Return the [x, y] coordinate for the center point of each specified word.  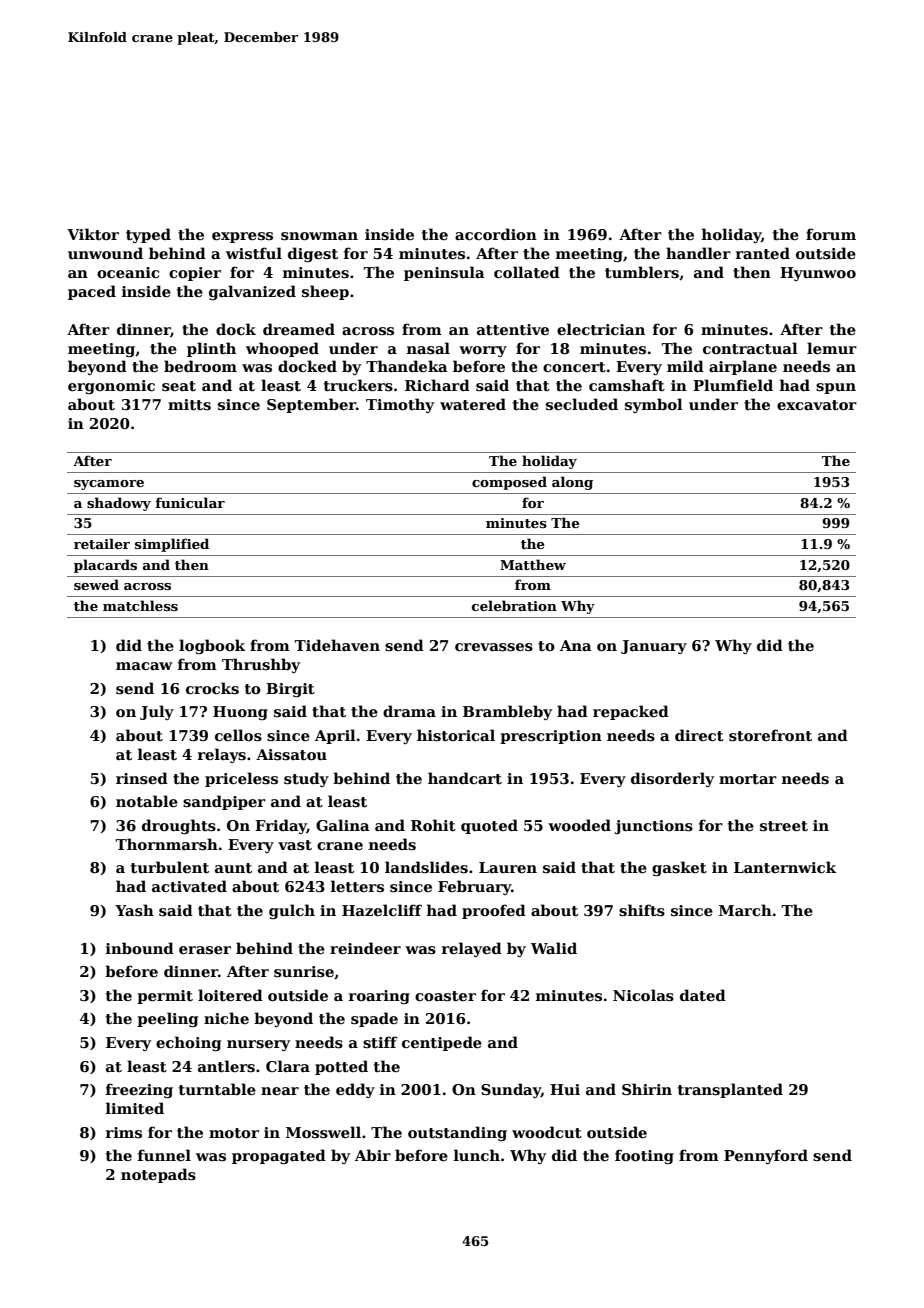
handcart [465, 778]
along [572, 483]
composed [509, 483]
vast [295, 845]
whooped [282, 349]
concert [574, 367]
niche [226, 1018]
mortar [748, 779]
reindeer [365, 948]
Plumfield [733, 385]
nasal [428, 348]
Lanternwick [785, 867]
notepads [158, 1175]
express [242, 237]
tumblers [642, 272]
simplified [172, 545]
